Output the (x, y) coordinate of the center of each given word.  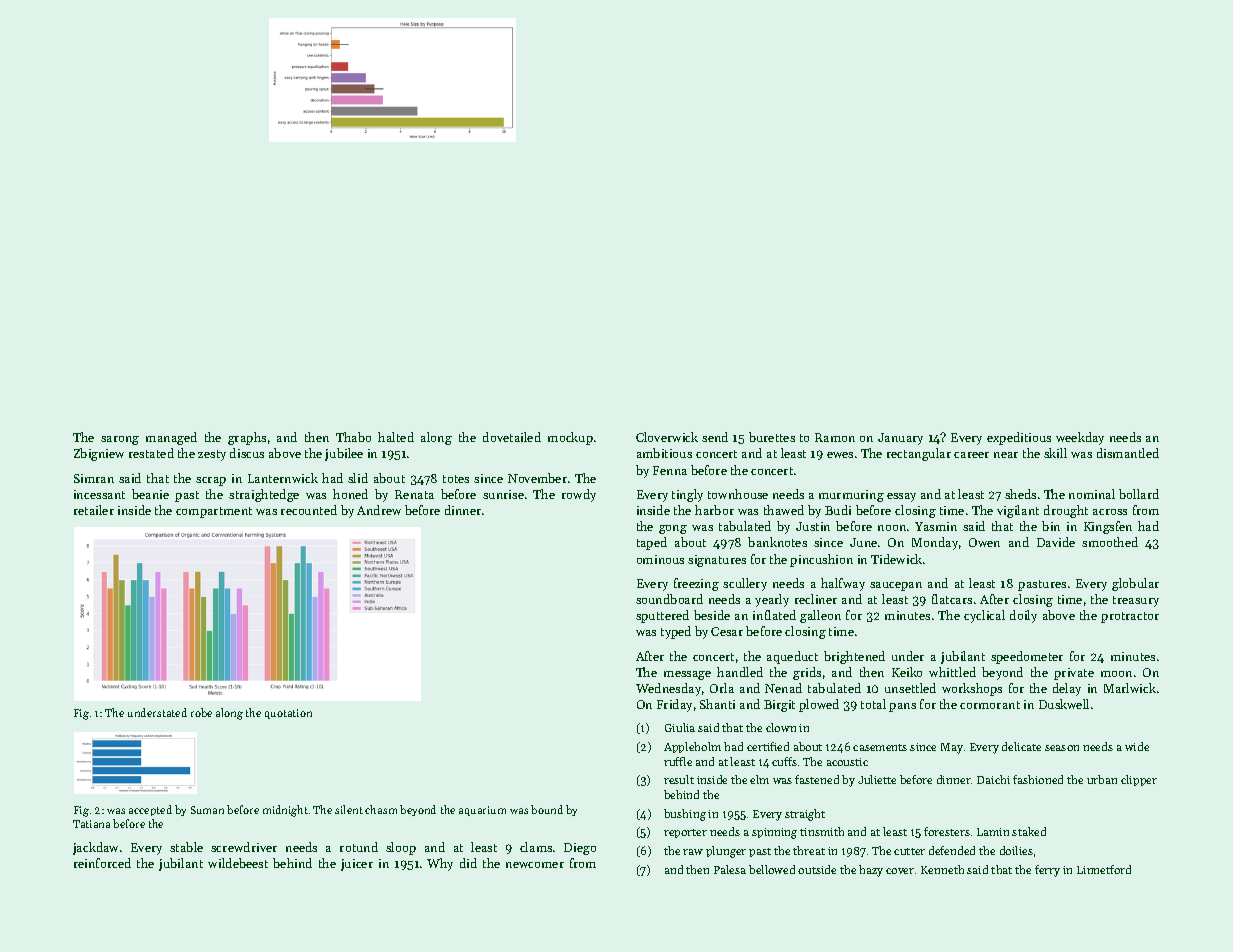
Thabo (353, 437)
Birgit (779, 706)
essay (901, 497)
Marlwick (1130, 688)
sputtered (662, 616)
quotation (288, 714)
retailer (94, 510)
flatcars (952, 599)
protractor (1130, 617)
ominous (660, 559)
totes (456, 479)
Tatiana (91, 824)
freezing (696, 584)
